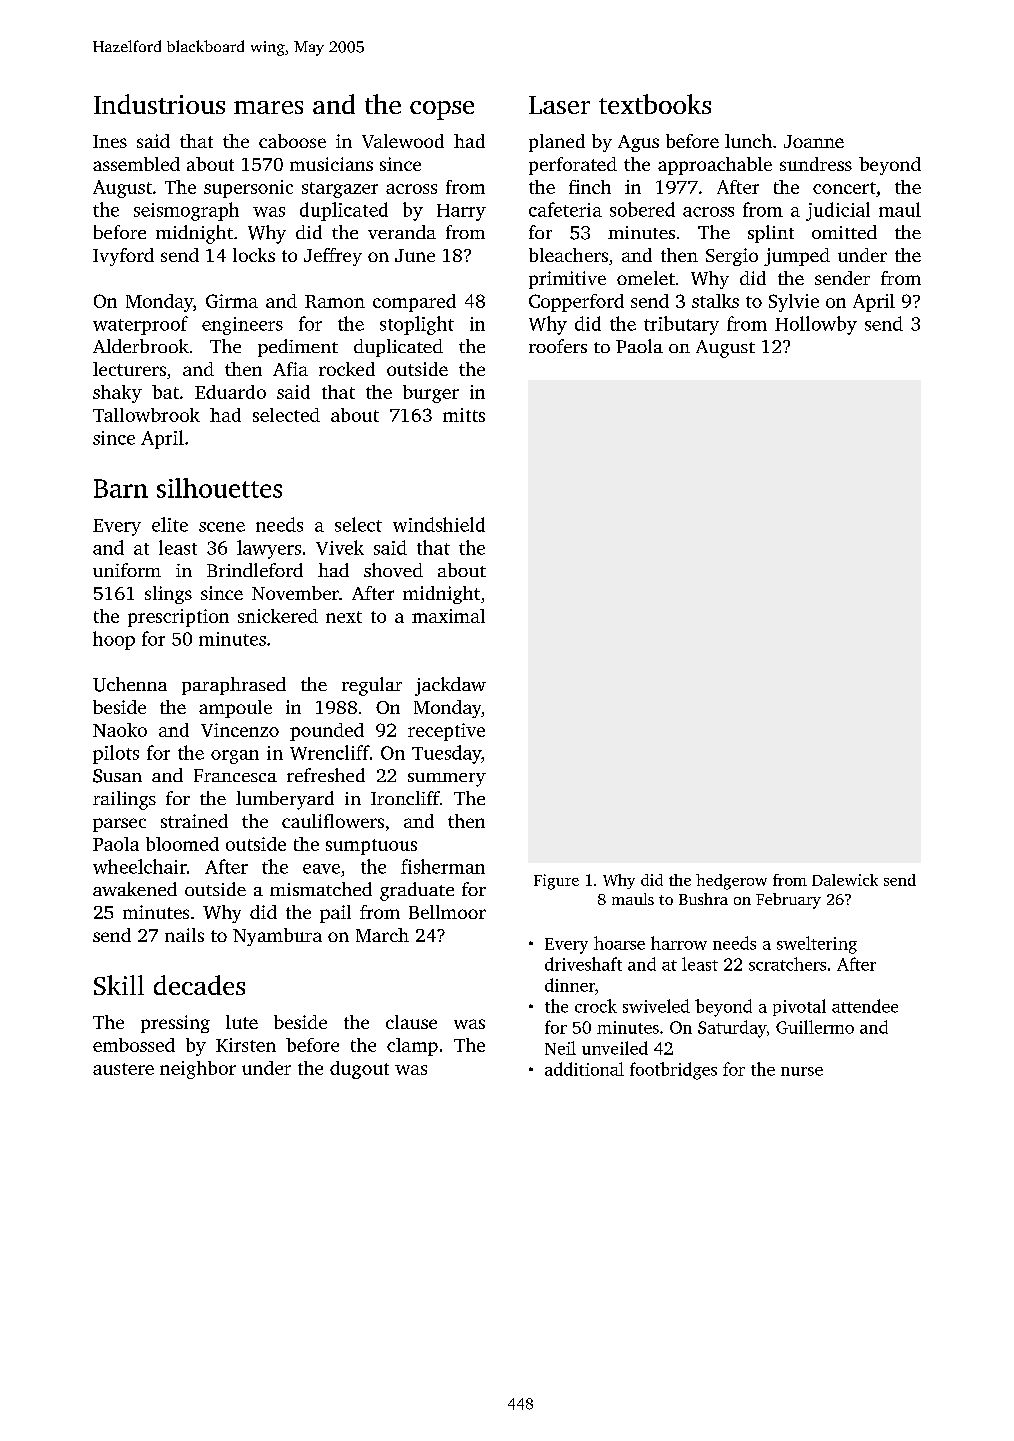  What do you see at coordinates (845, 880) in the document?
I see `Dalewick` at bounding box center [845, 880].
